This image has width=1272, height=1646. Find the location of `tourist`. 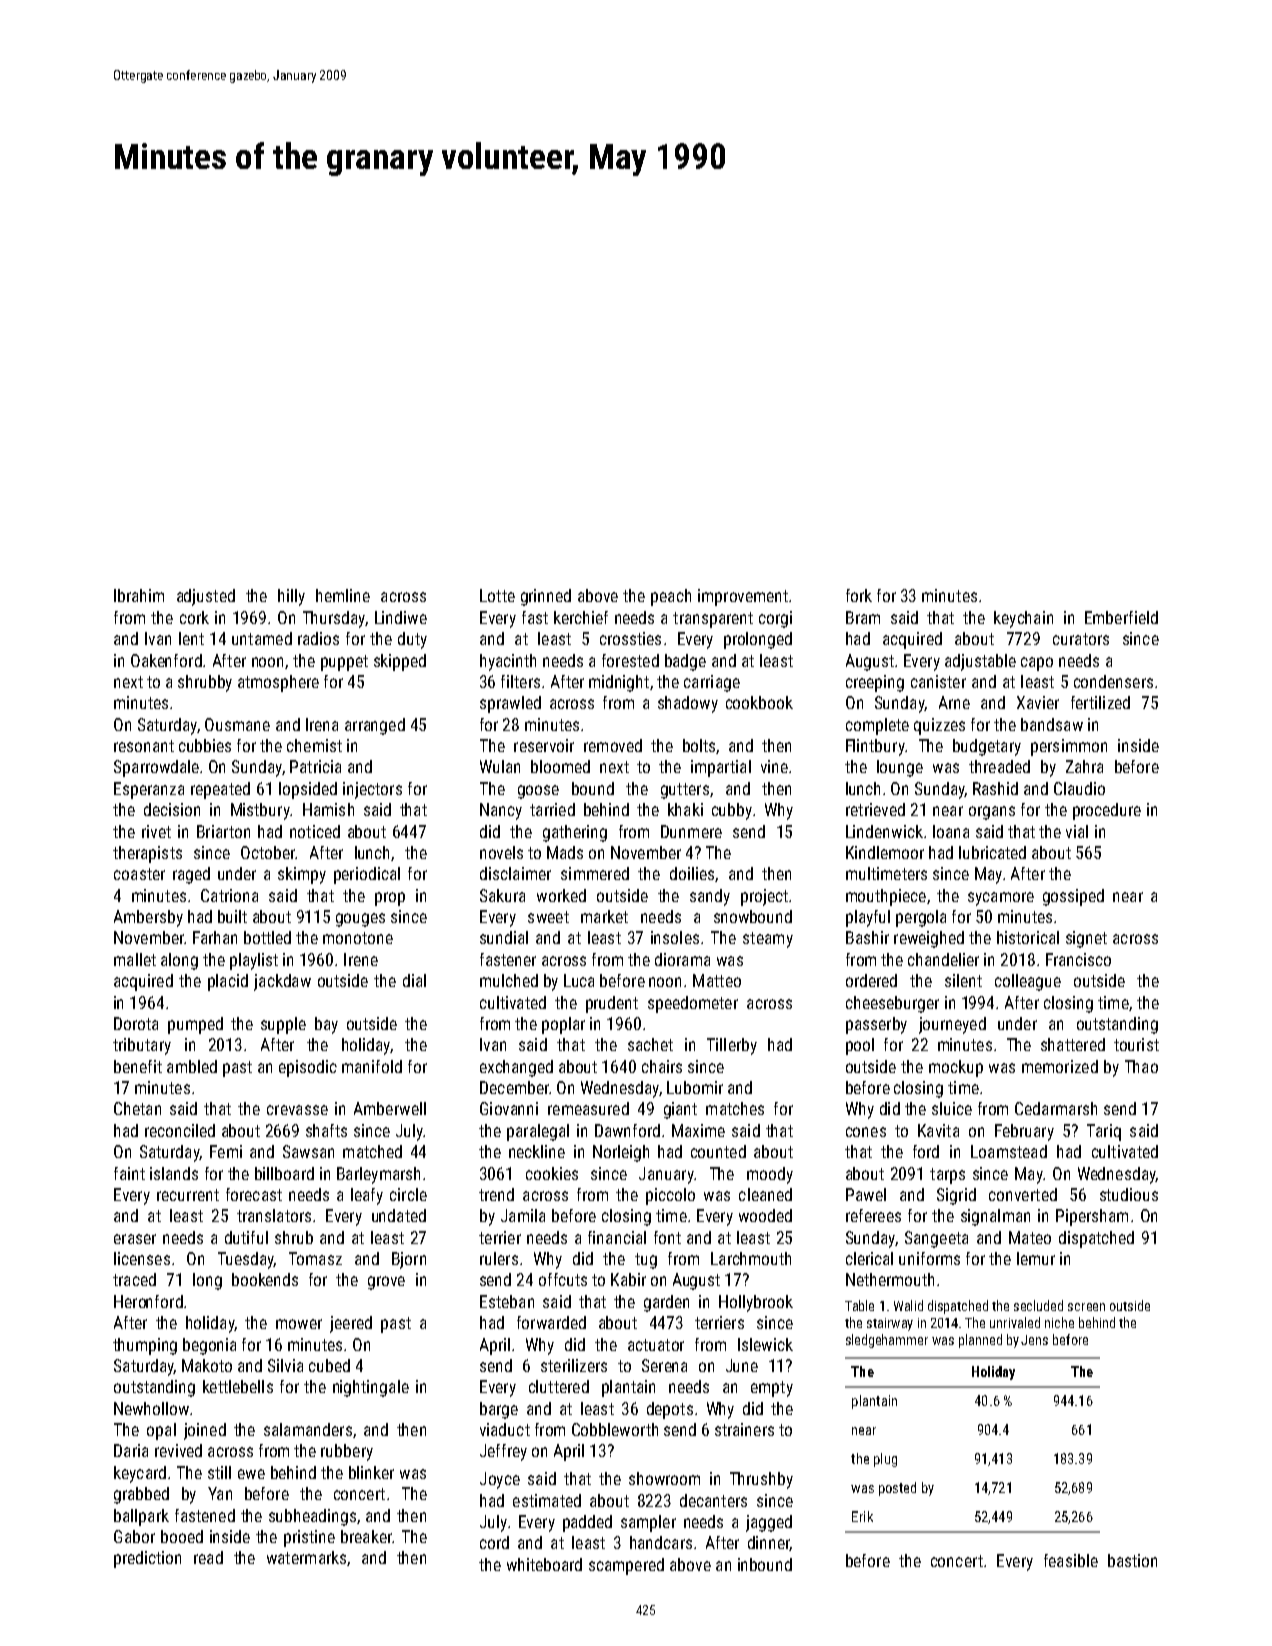

tourist is located at coordinates (1136, 1044).
